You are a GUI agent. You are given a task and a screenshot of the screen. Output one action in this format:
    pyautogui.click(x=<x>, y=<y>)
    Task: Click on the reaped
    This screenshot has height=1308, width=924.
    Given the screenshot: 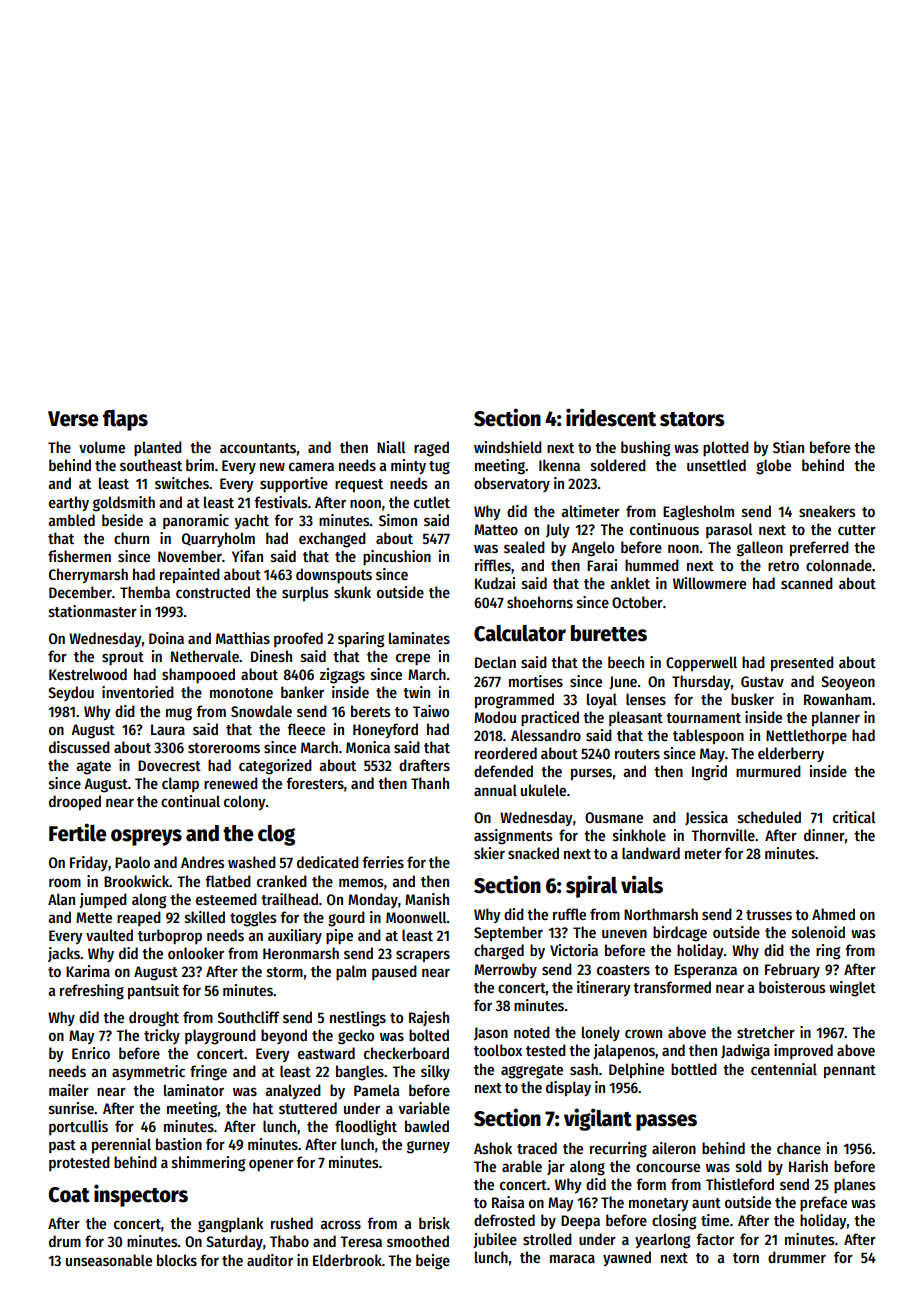 What is the action you would take?
    pyautogui.click(x=139, y=918)
